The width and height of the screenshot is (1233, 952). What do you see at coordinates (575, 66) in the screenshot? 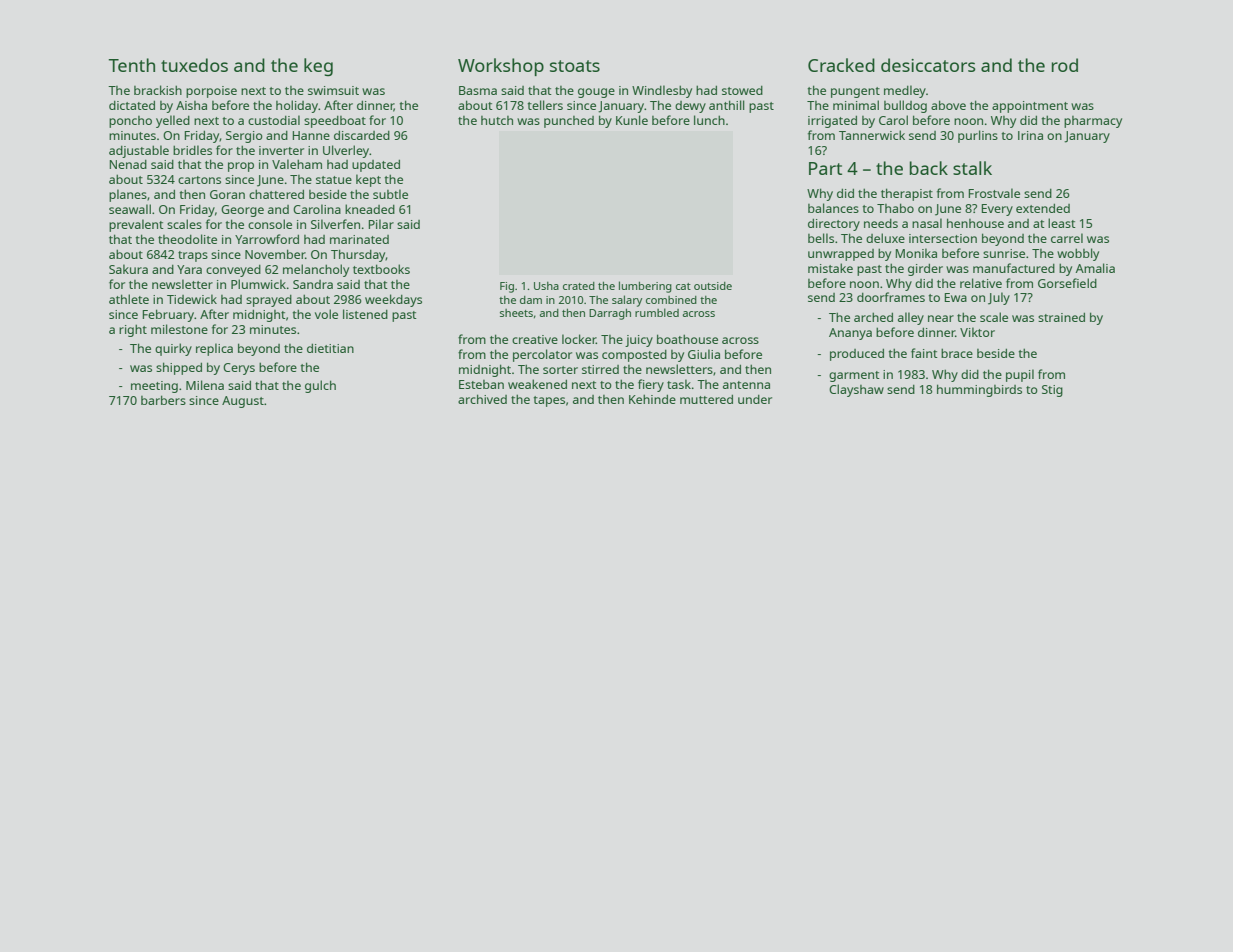
I see `stoats` at bounding box center [575, 66].
